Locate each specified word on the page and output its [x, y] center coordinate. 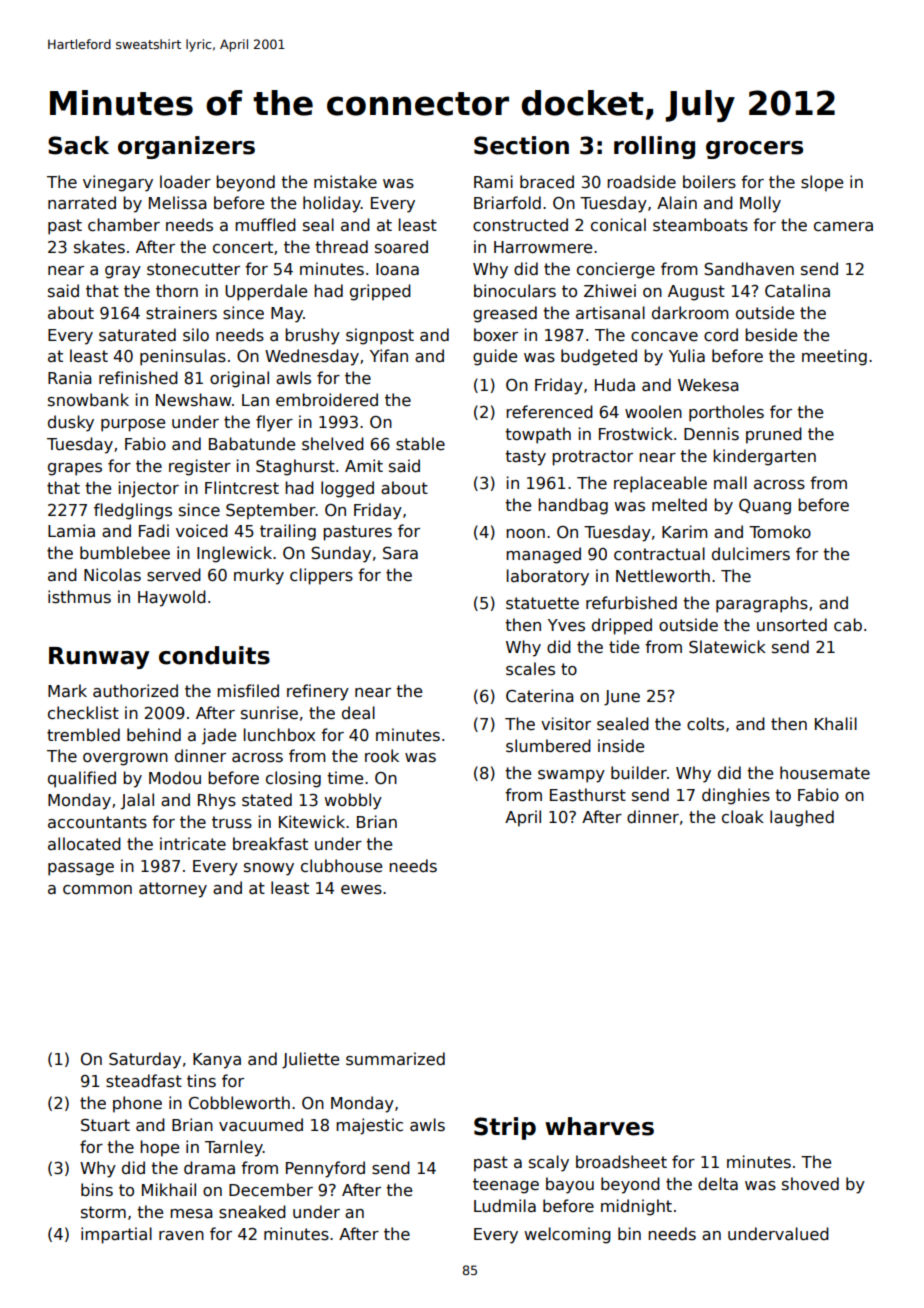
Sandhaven [749, 269]
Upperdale [266, 292]
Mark [67, 690]
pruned [774, 435]
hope [159, 1148]
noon [525, 533]
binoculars [515, 290]
